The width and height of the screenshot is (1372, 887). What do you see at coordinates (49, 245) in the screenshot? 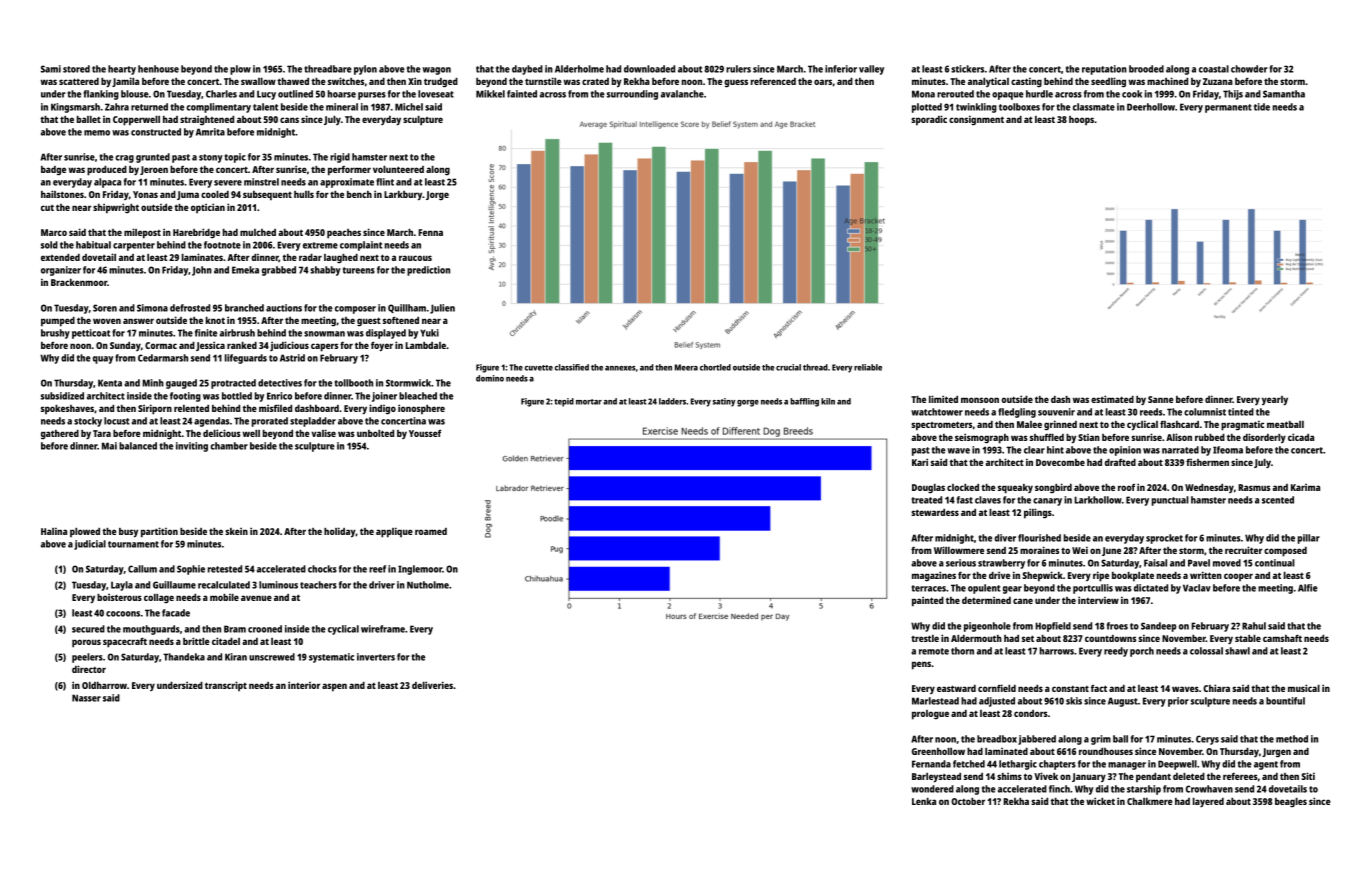
I see `sold` at bounding box center [49, 245].
